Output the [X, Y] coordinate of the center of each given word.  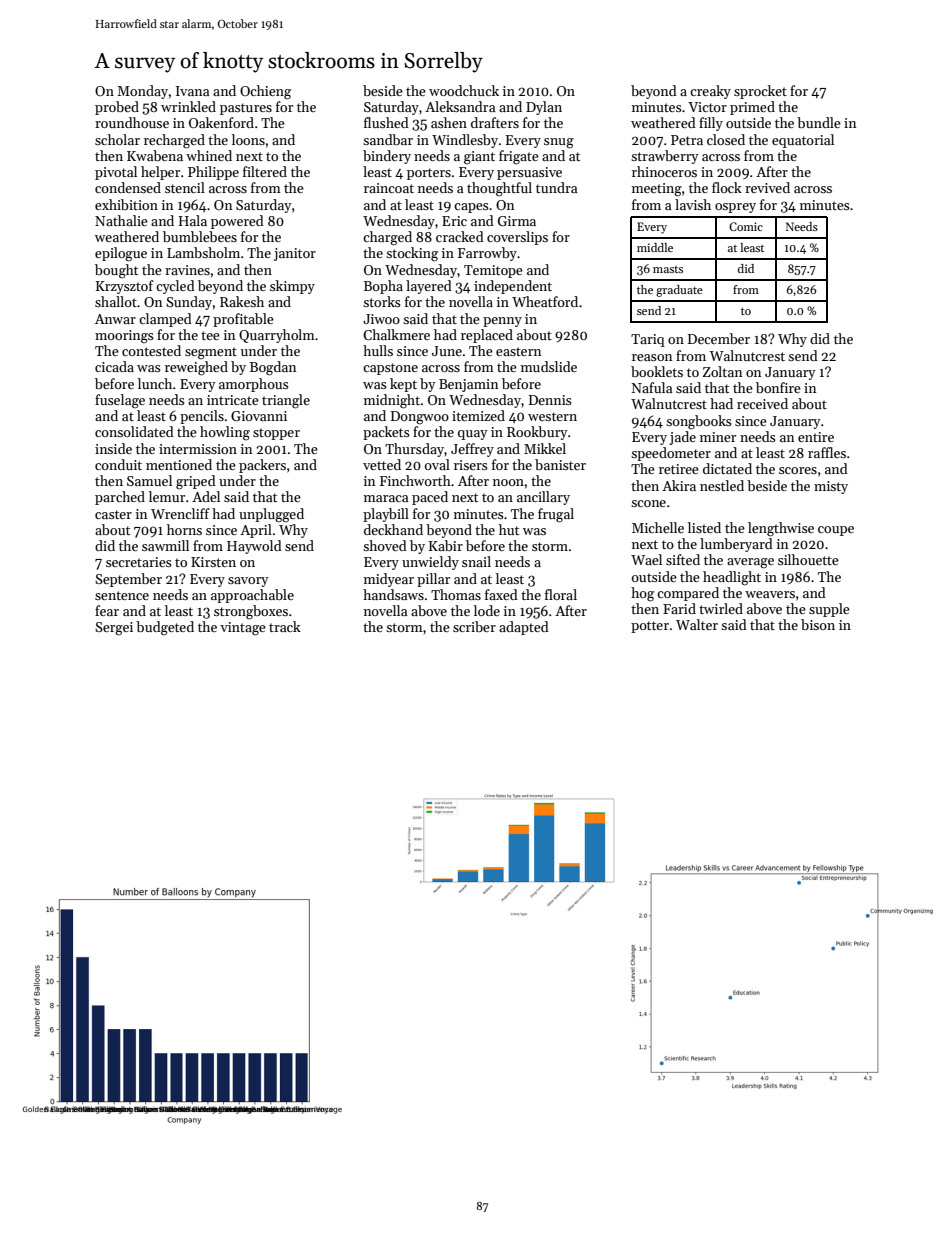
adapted [524, 628]
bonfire [778, 387]
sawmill [165, 545]
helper [160, 173]
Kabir [446, 545]
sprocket [760, 92]
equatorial [803, 141]
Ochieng [265, 92]
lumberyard [736, 545]
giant [479, 158]
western [552, 416]
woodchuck [464, 90]
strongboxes [251, 612]
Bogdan [273, 368]
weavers [770, 594]
